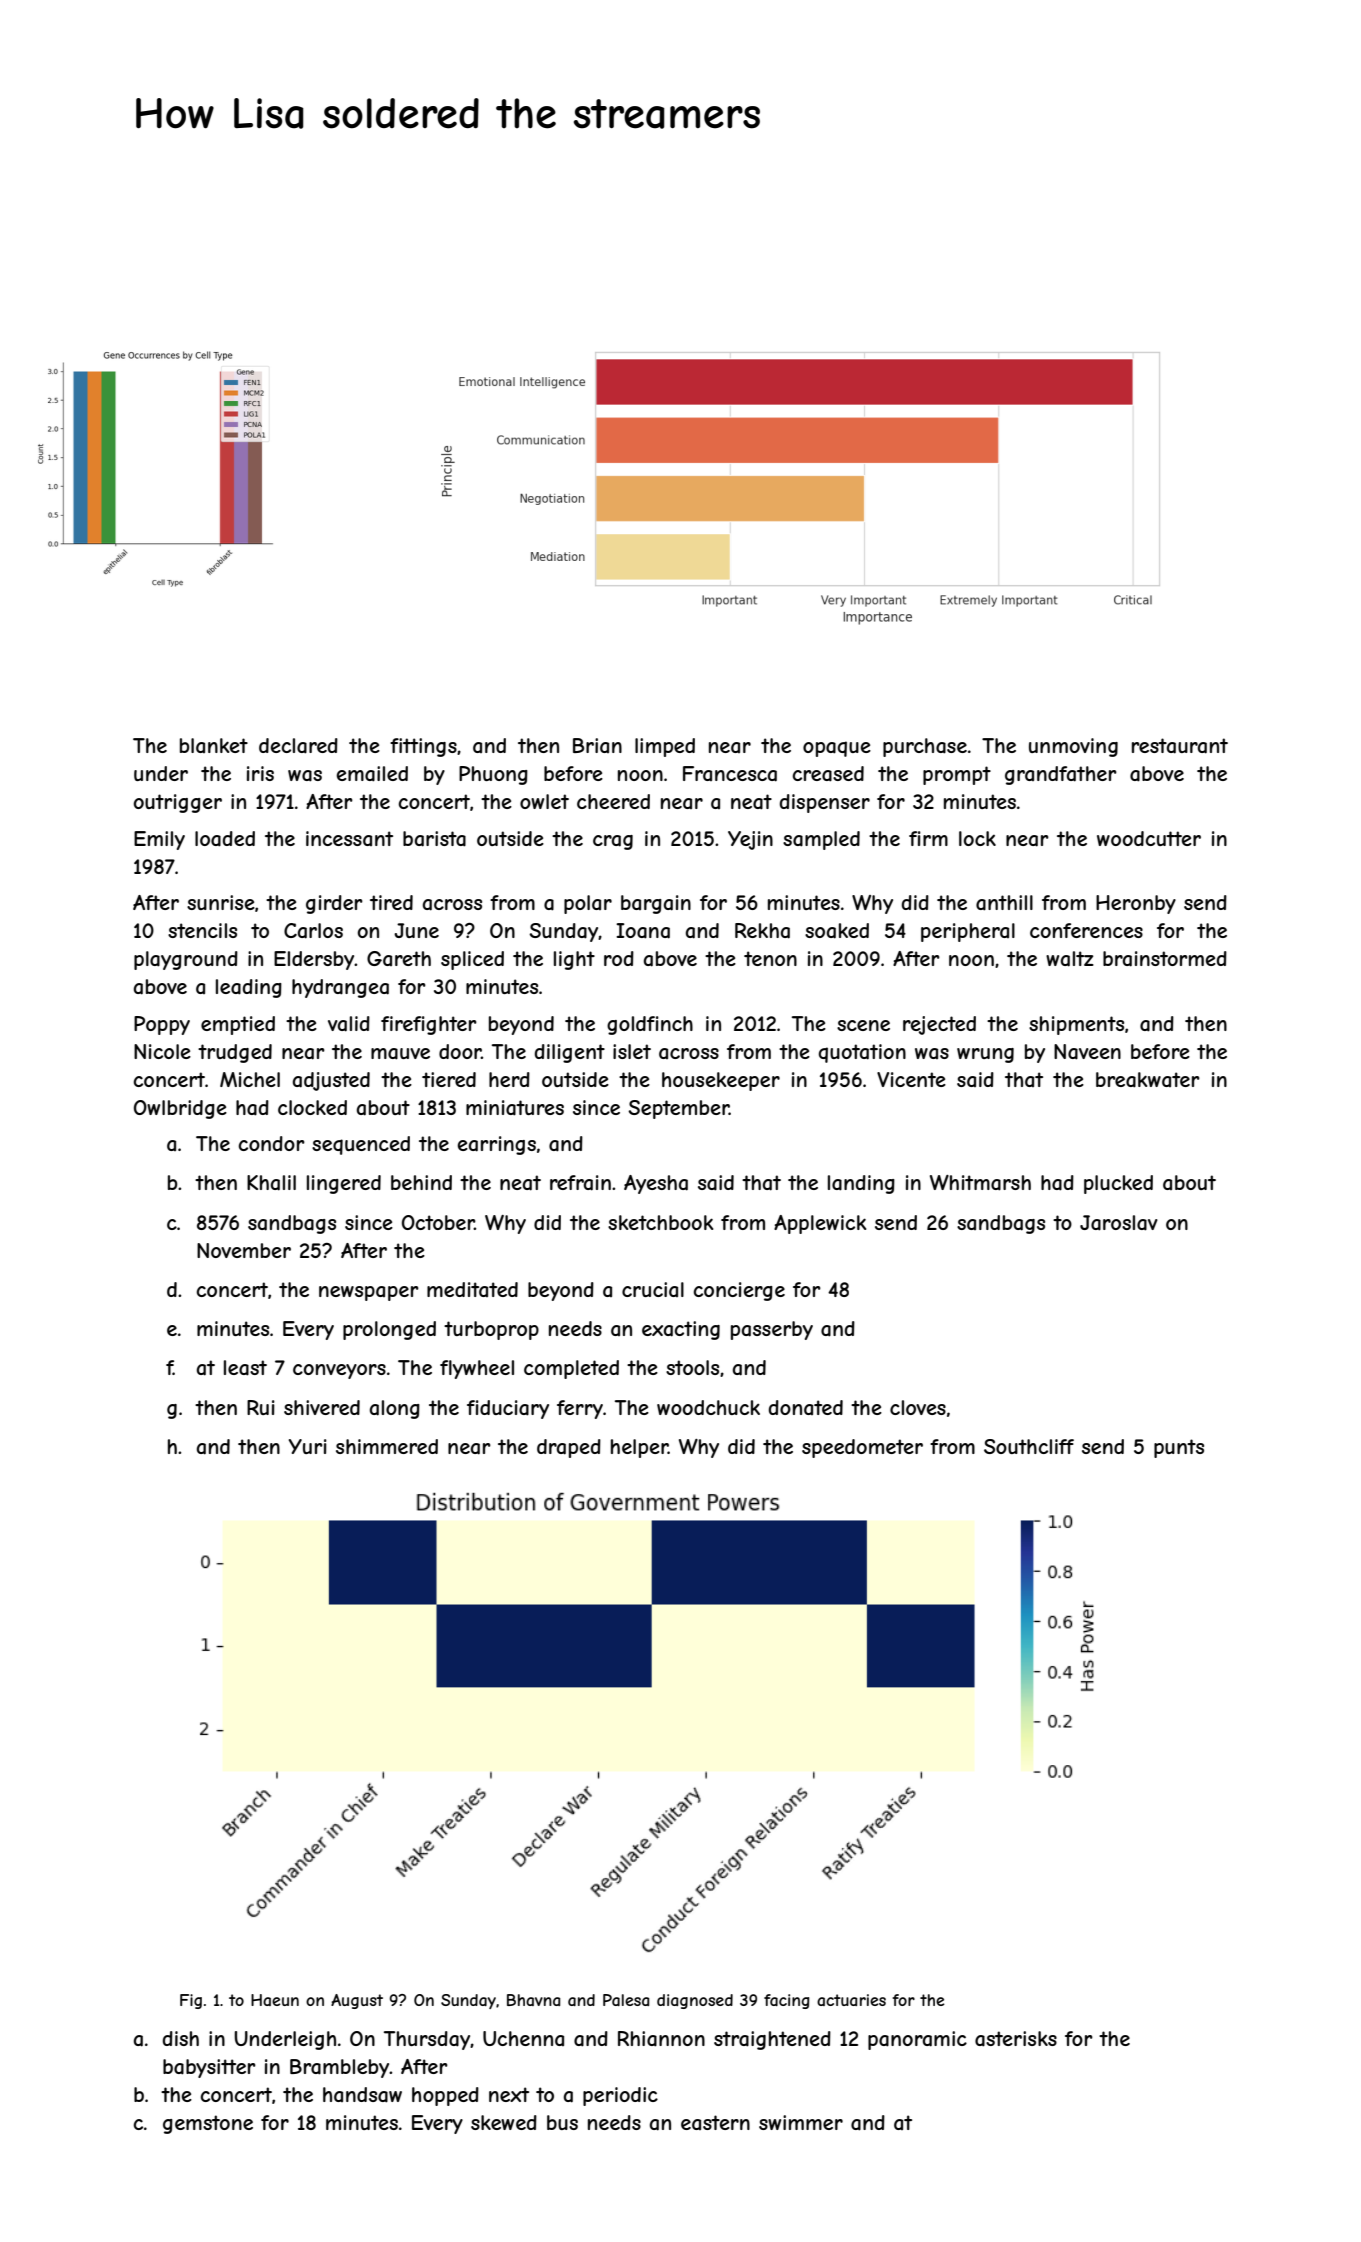  What do you see at coordinates (569, 1448) in the document?
I see `draped` at bounding box center [569, 1448].
